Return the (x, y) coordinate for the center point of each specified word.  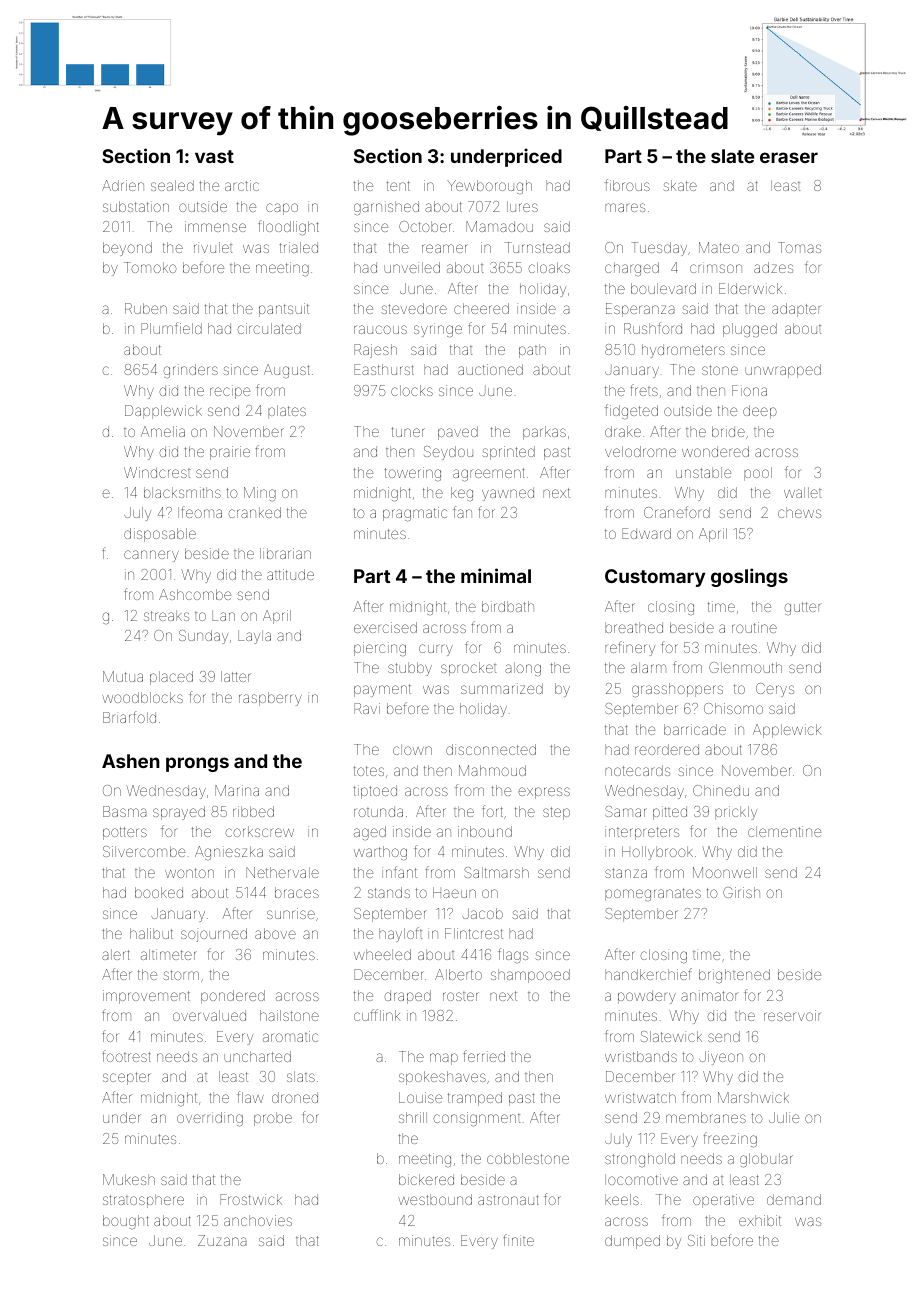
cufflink (377, 1015)
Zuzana (222, 1240)
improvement (146, 997)
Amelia (163, 431)
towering (413, 474)
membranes (706, 1117)
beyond (127, 249)
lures (522, 206)
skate (680, 185)
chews (799, 512)
